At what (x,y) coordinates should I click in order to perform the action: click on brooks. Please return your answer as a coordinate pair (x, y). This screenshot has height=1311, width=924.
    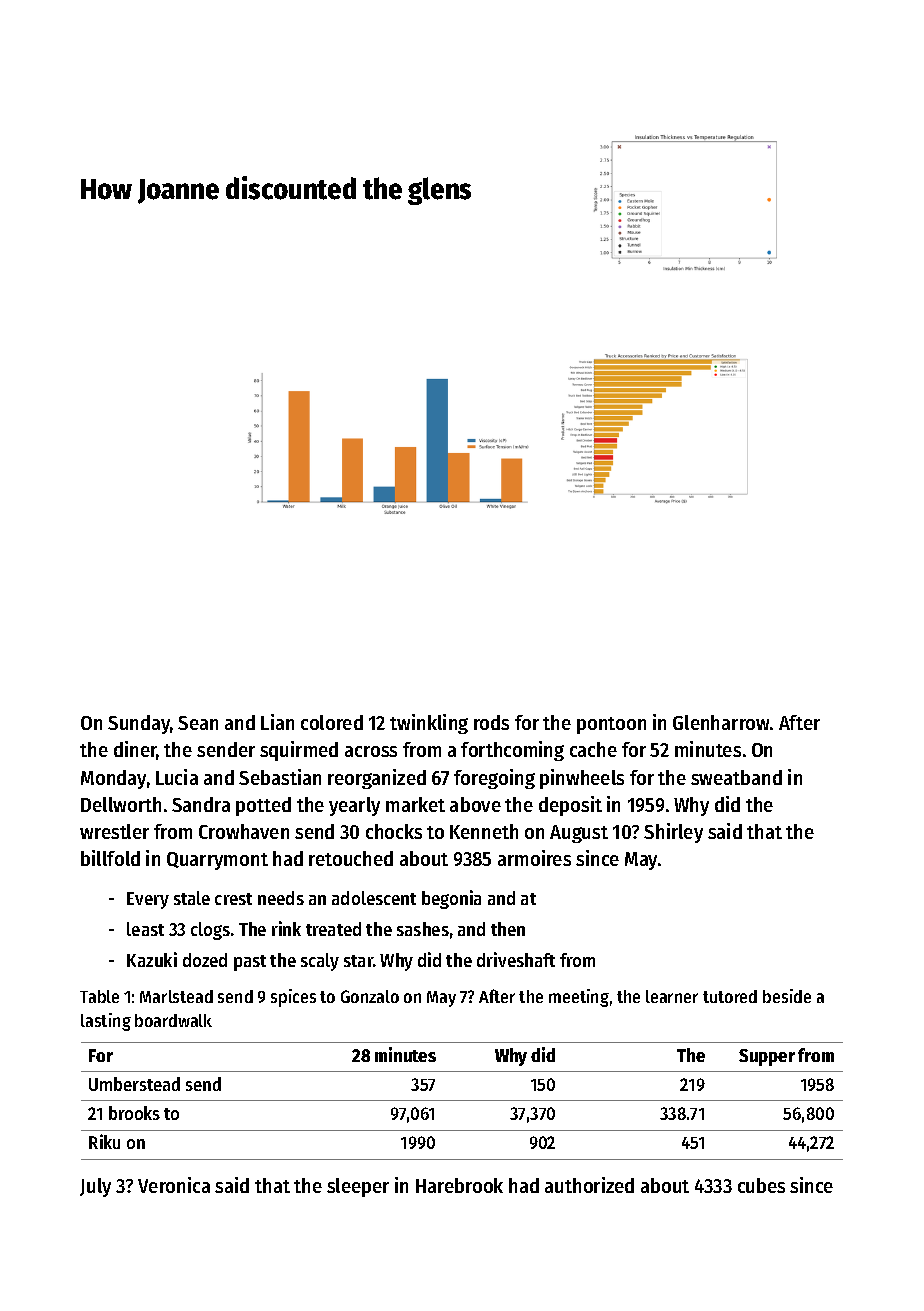
    Looking at the image, I should click on (134, 1113).
